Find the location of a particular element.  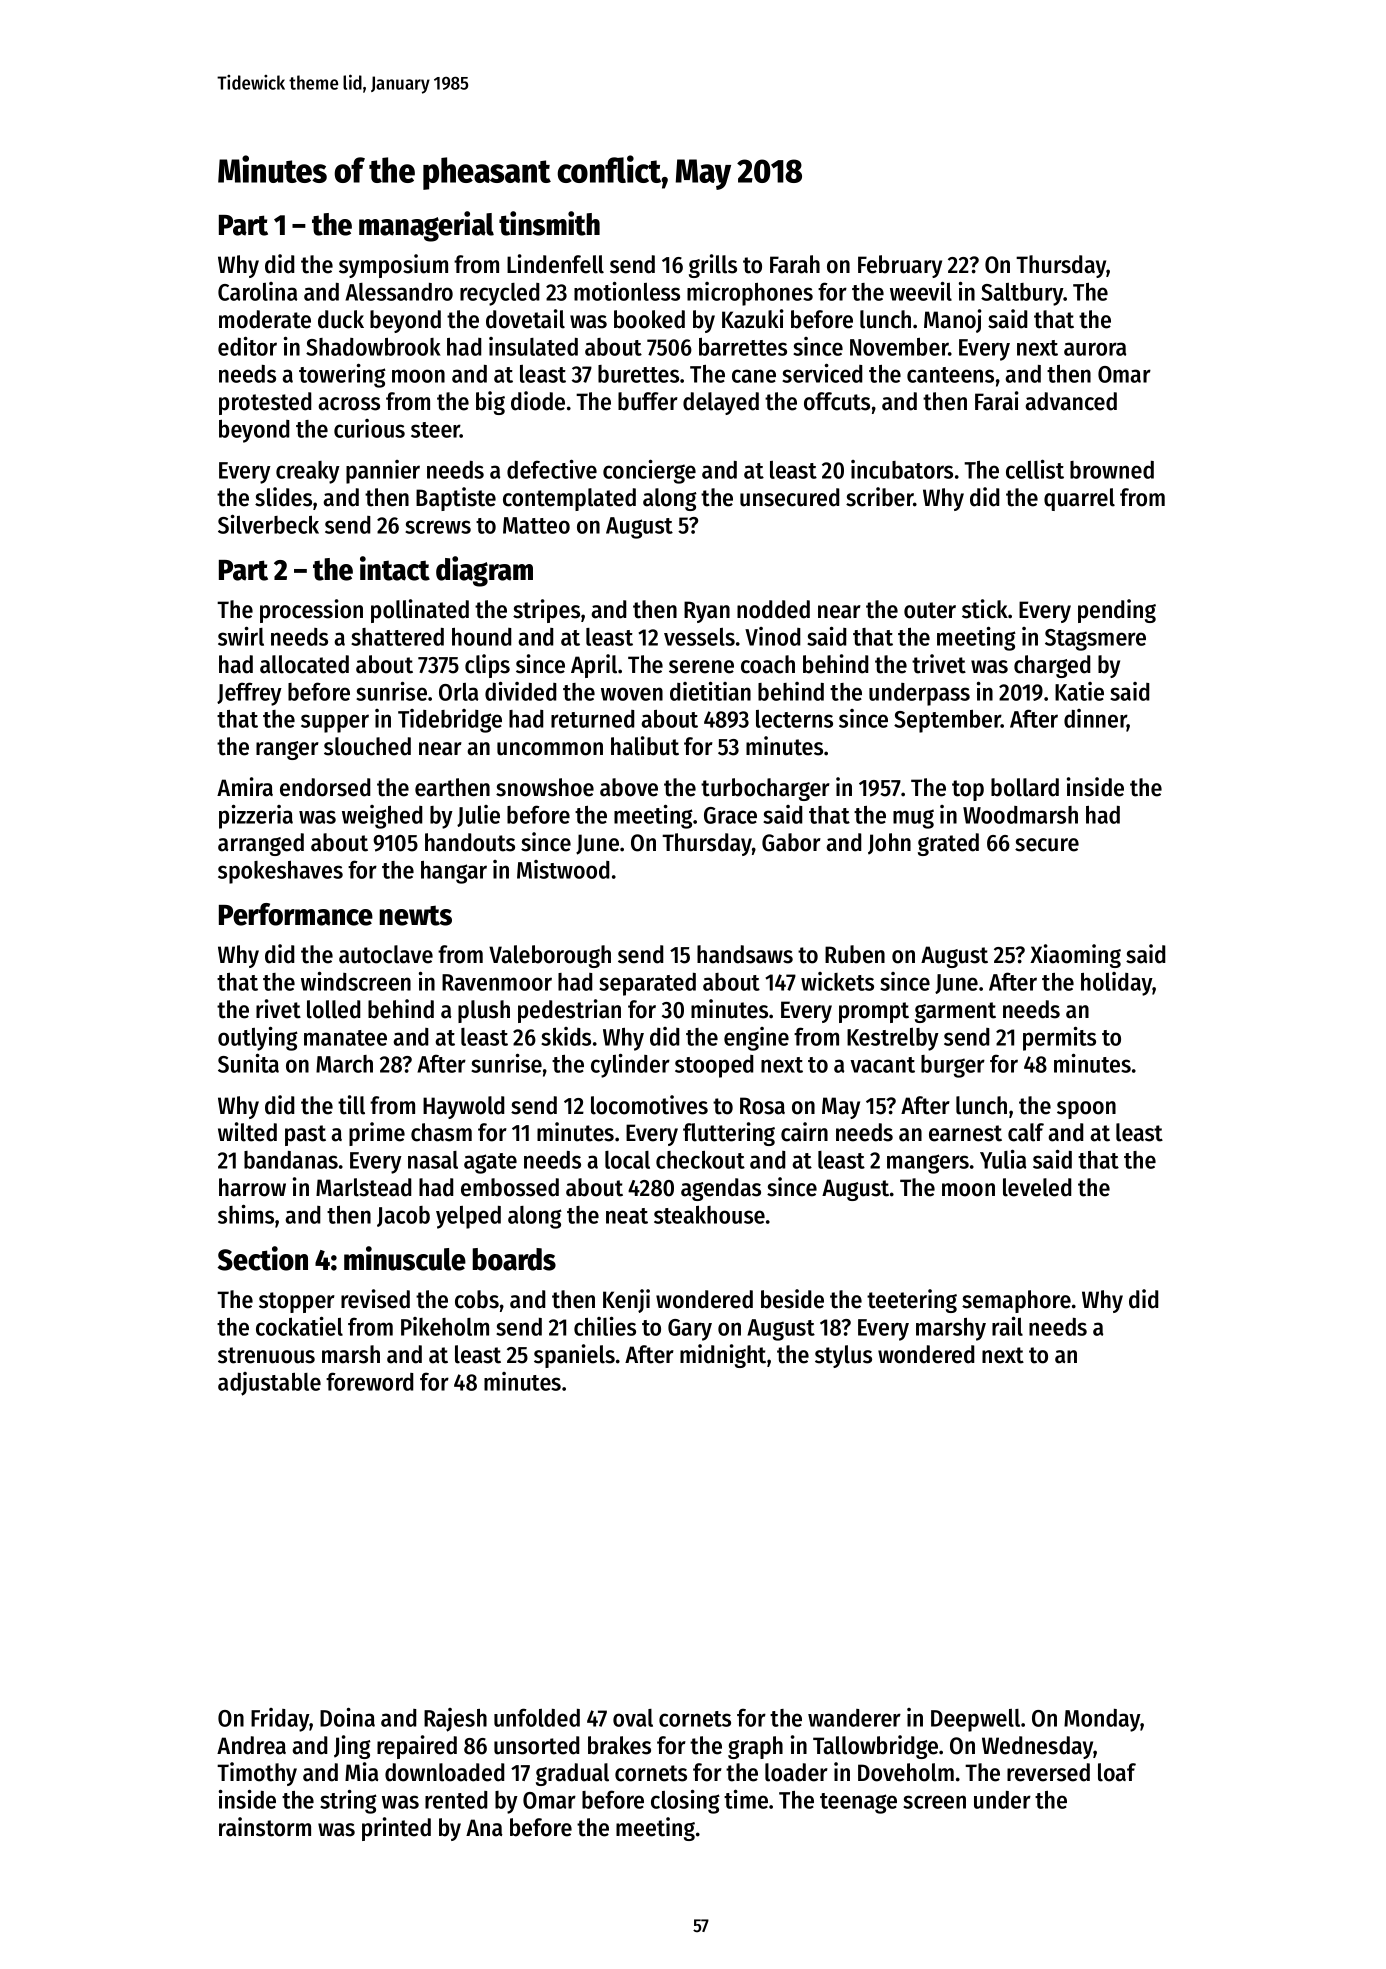

Andrea is located at coordinates (251, 1745).
